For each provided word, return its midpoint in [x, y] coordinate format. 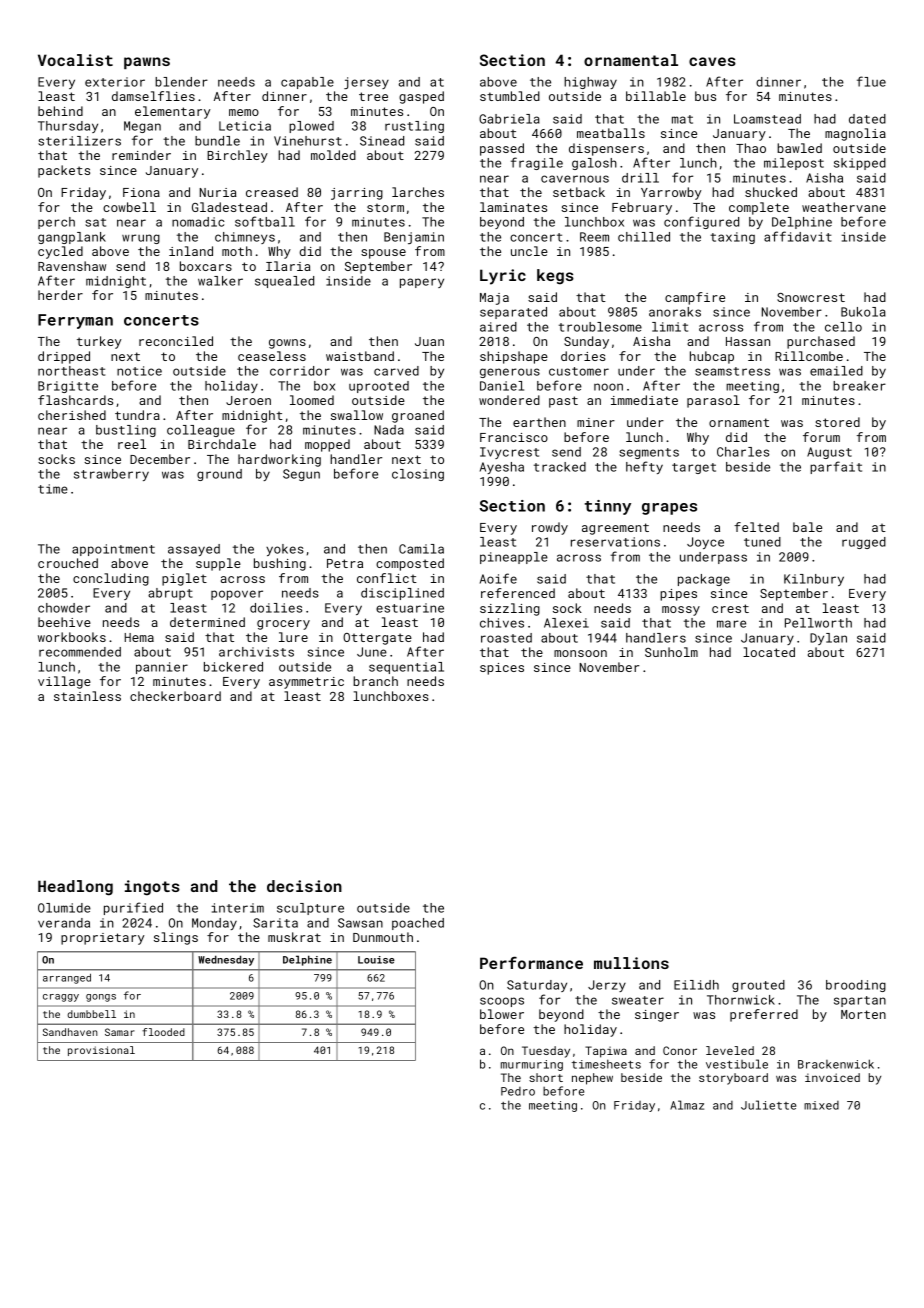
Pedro [518, 1091]
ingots [152, 888]
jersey [366, 83]
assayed [194, 550]
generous [510, 373]
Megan [142, 127]
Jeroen [248, 400]
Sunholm [671, 652]
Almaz [687, 1105]
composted [410, 564]
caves [712, 61]
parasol [713, 401]
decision [304, 886]
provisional [101, 1051]
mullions [631, 963]
